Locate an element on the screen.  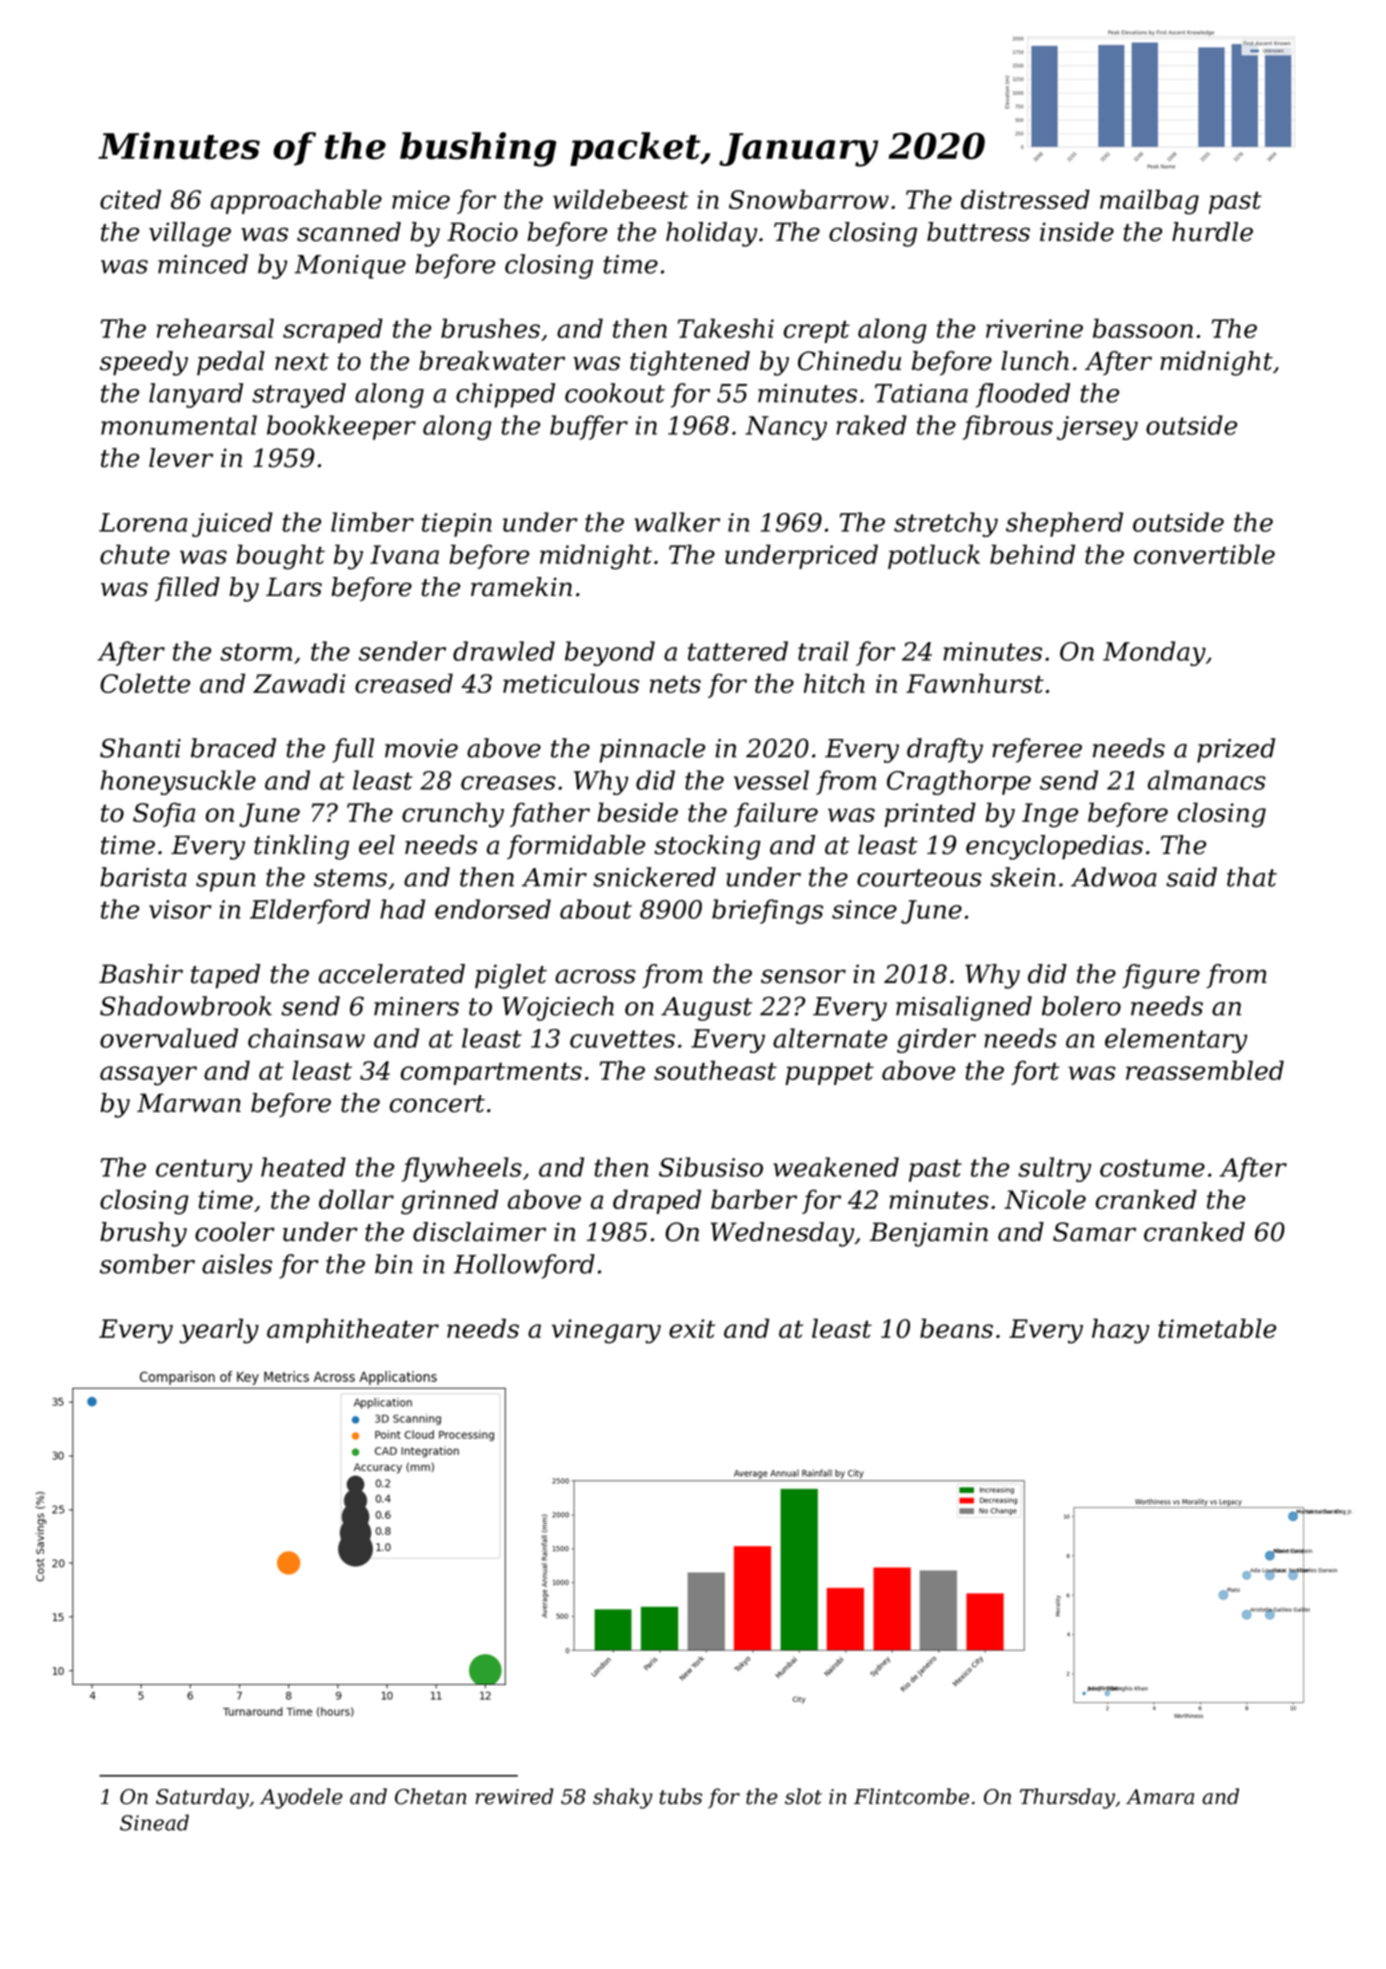
Sinead is located at coordinates (154, 1822).
